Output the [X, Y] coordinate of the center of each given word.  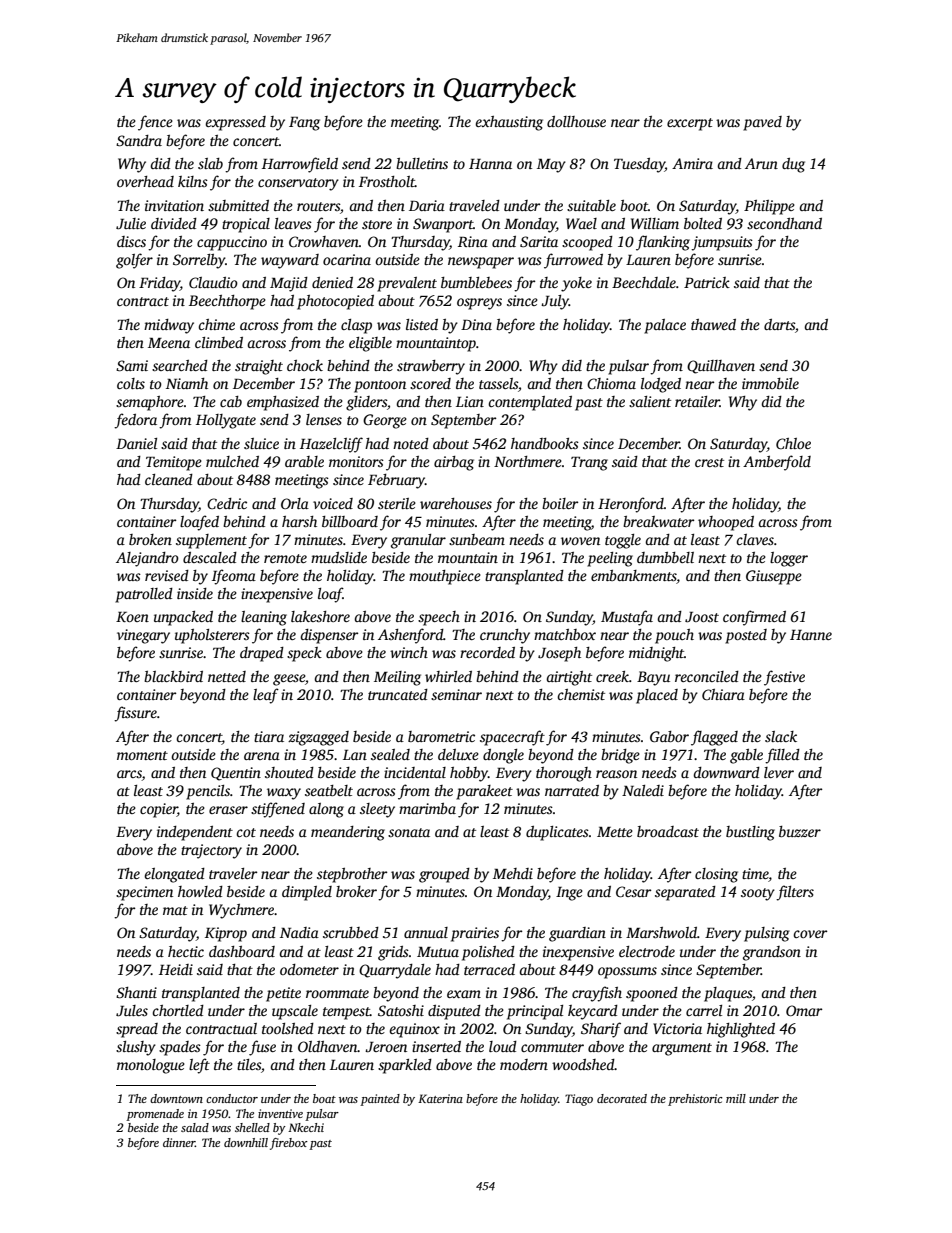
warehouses [456, 503]
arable [304, 461]
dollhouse [576, 121]
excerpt [690, 124]
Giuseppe [774, 577]
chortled [178, 1010]
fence [155, 123]
